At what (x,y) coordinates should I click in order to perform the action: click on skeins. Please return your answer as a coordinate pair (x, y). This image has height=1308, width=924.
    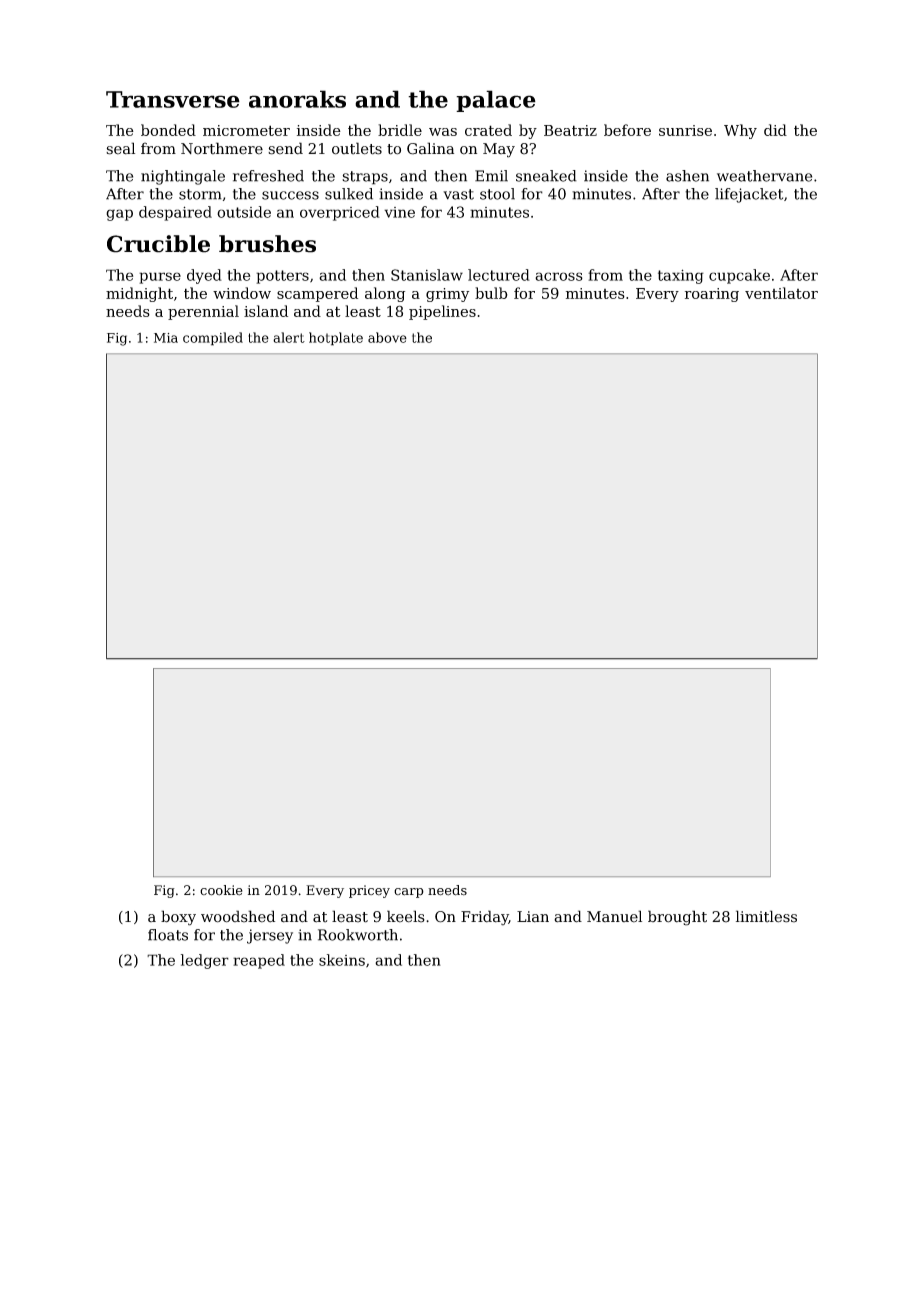
    Looking at the image, I should click on (342, 960).
